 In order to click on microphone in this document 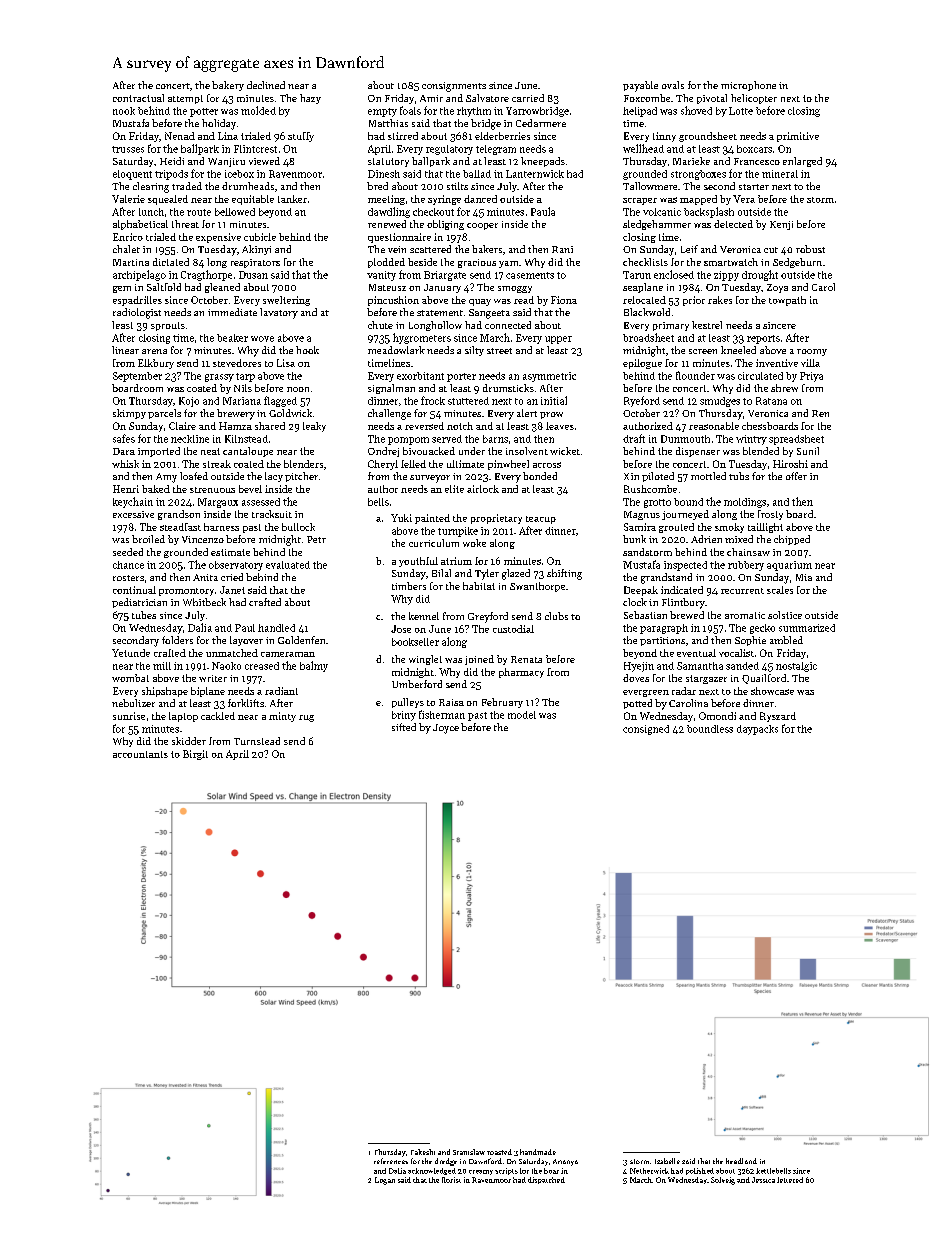, I will do `click(748, 86)`.
